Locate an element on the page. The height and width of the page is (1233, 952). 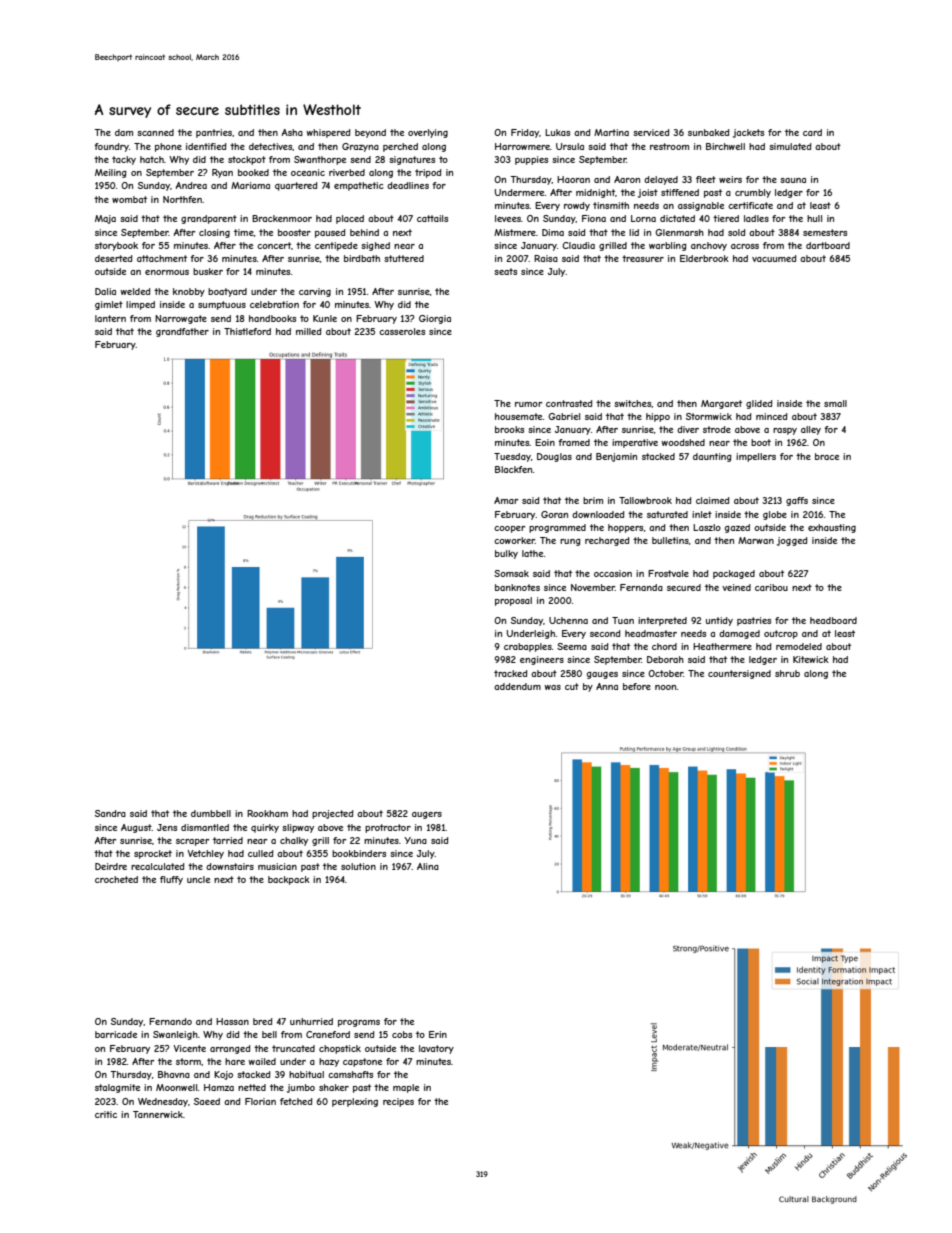
cattails is located at coordinates (432, 218).
